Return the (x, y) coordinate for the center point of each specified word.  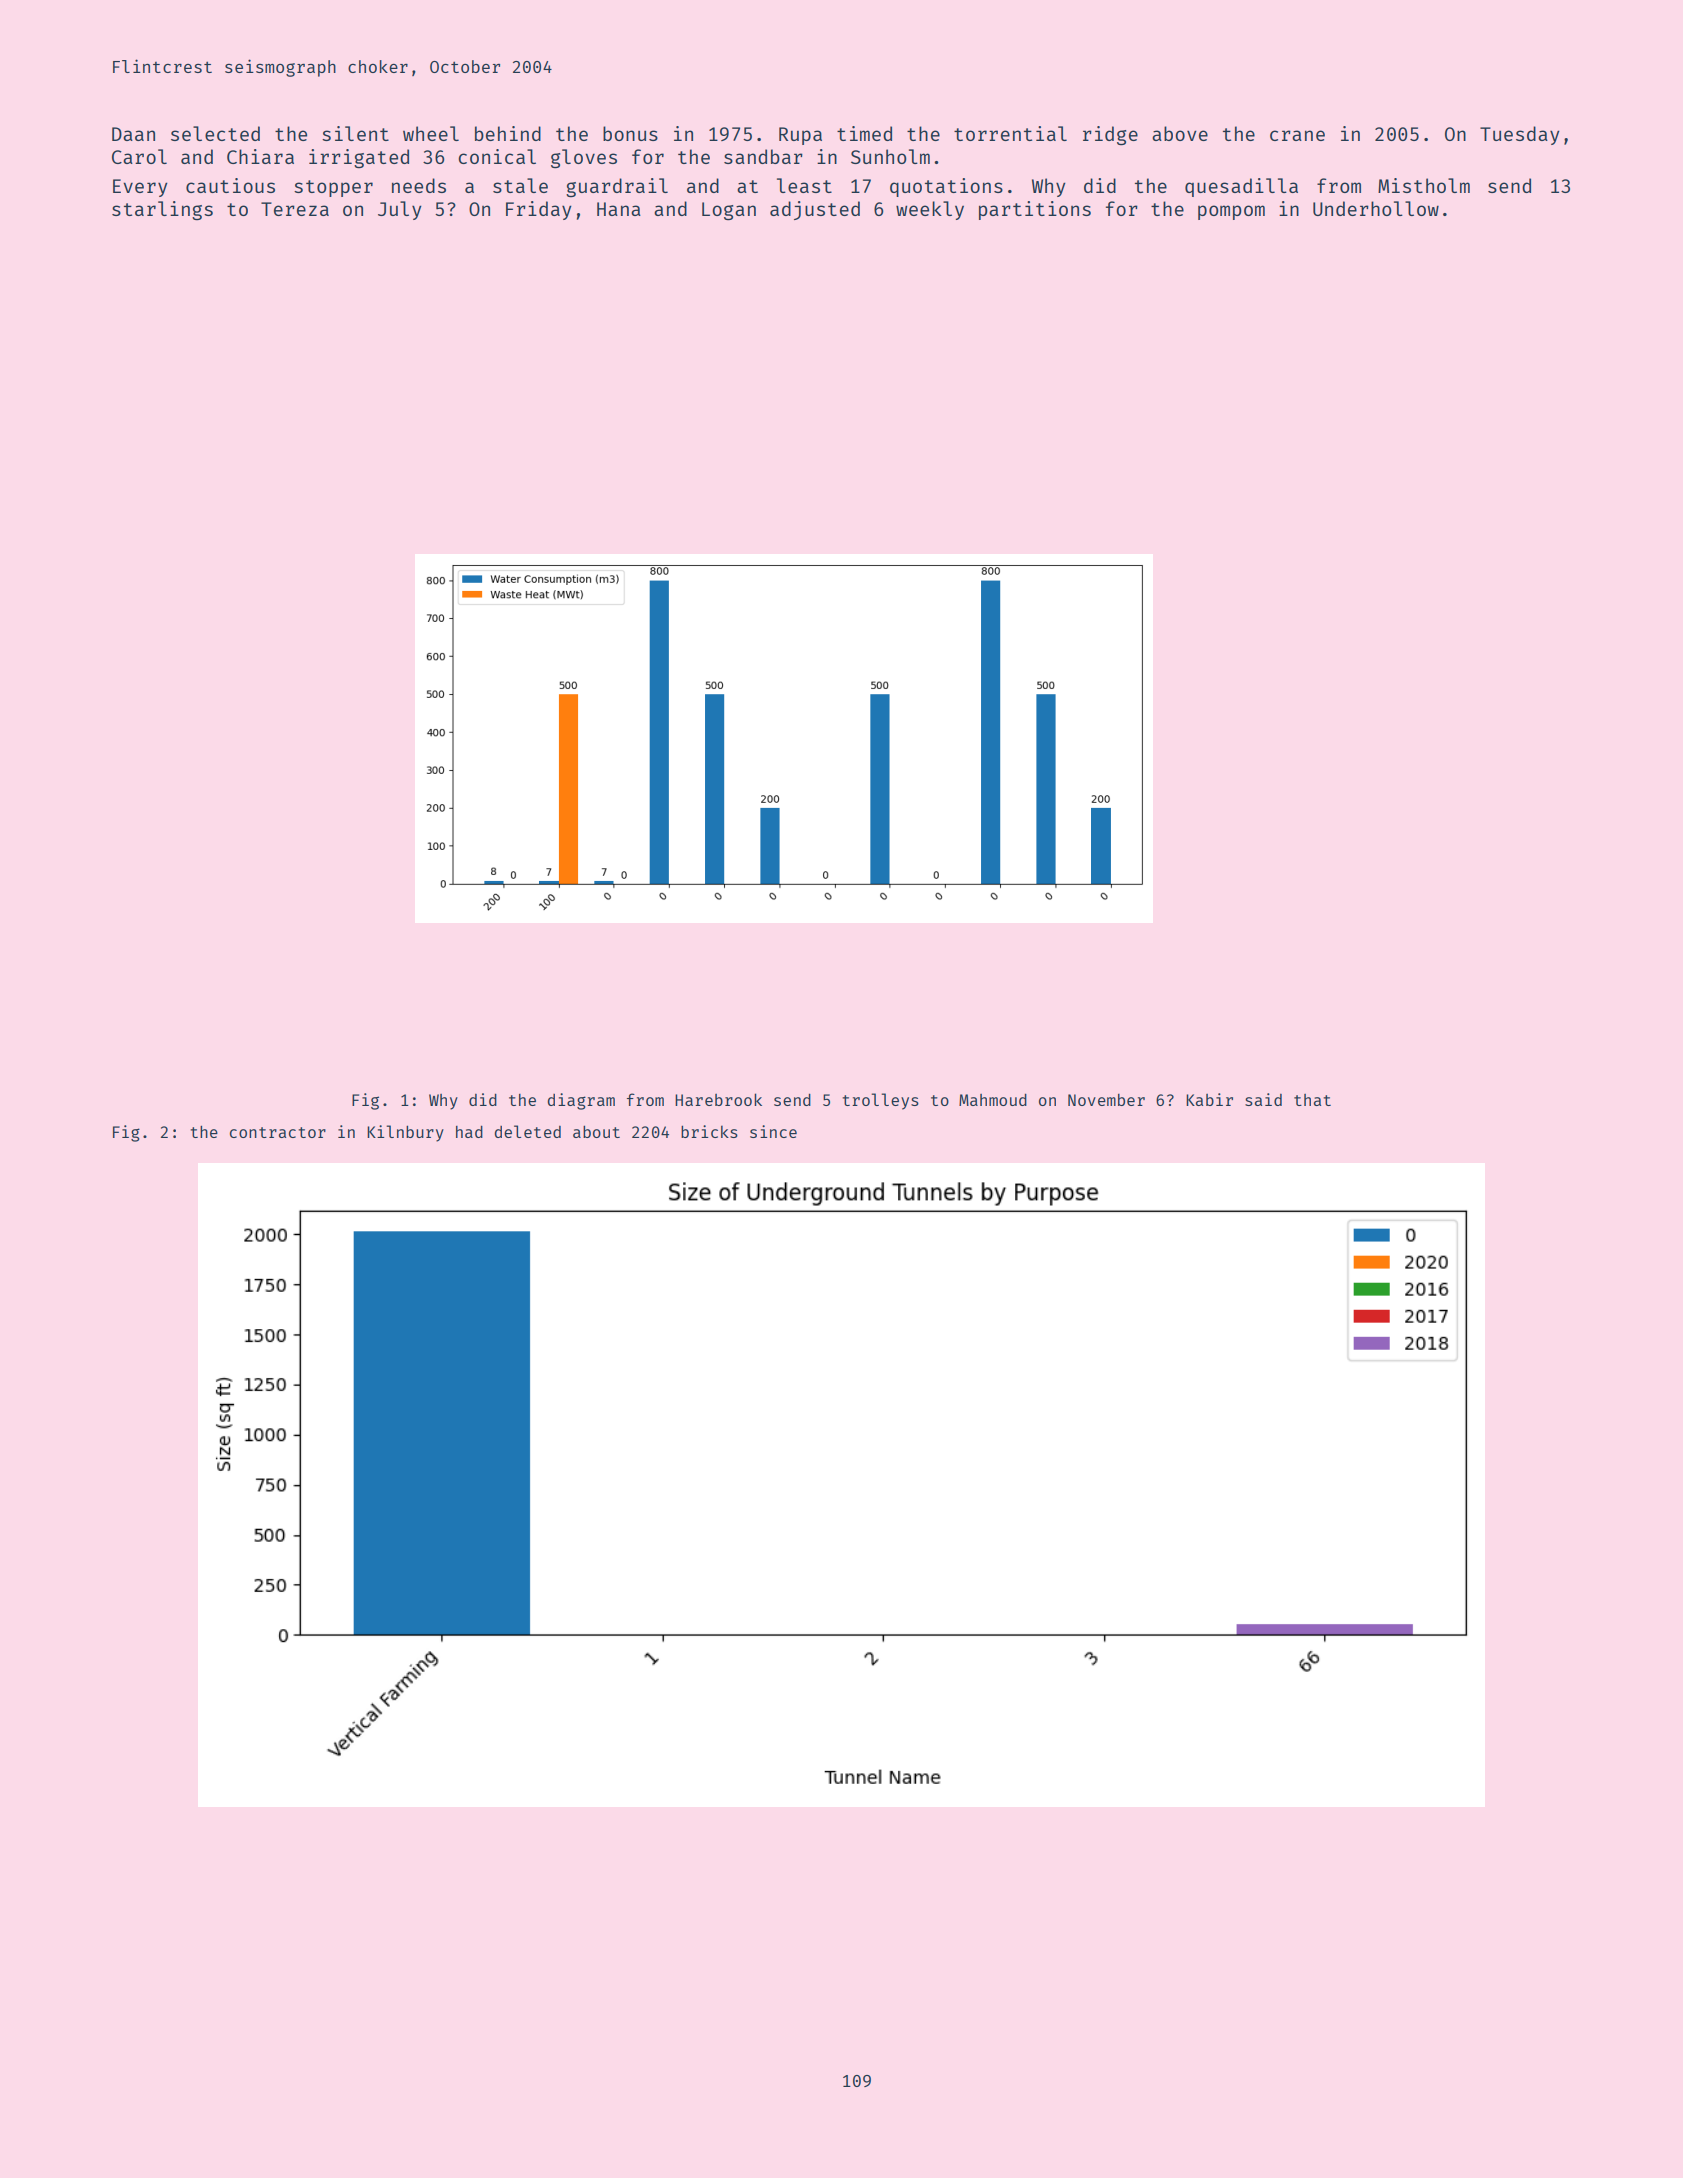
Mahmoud (993, 1100)
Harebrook (718, 1099)
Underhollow (1376, 208)
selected (215, 133)
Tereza (295, 209)
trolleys (881, 1101)
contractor (278, 1132)
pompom (1231, 212)
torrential (1010, 133)
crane (1297, 135)
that (1312, 1100)
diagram (581, 1101)
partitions (1035, 210)
